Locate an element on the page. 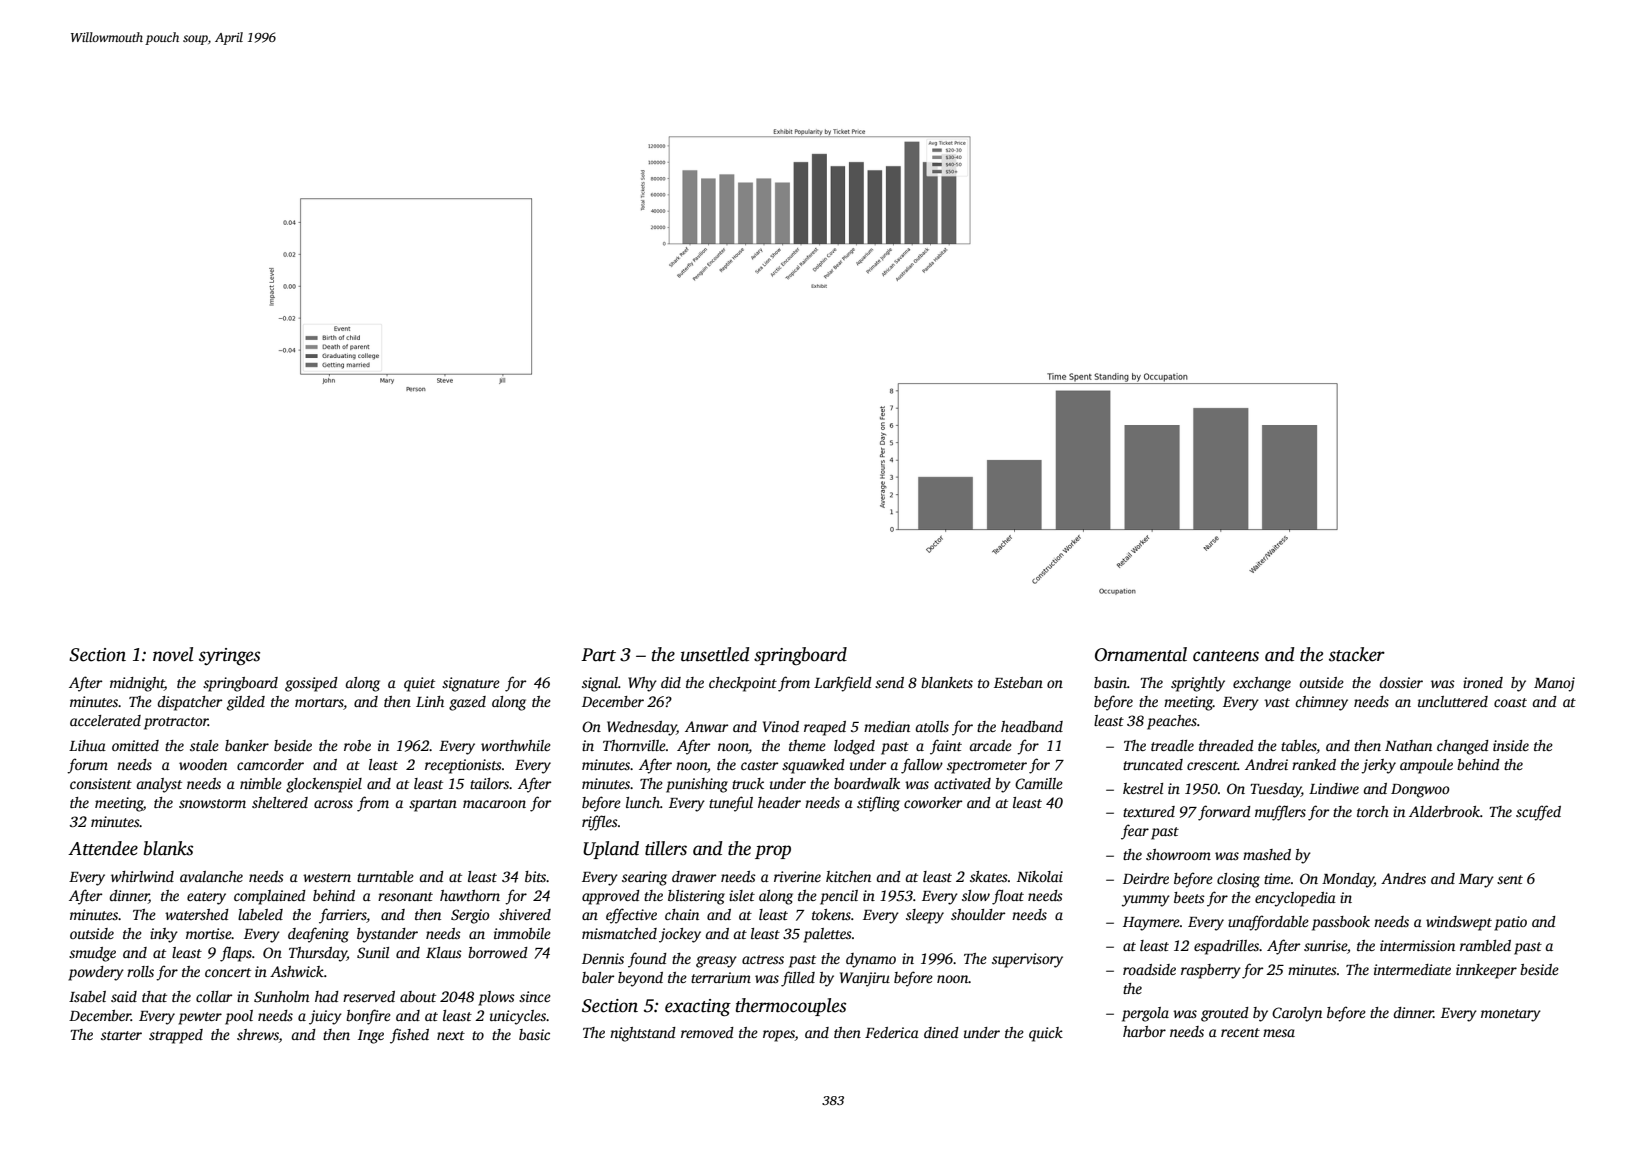  unsettled is located at coordinates (715, 654).
